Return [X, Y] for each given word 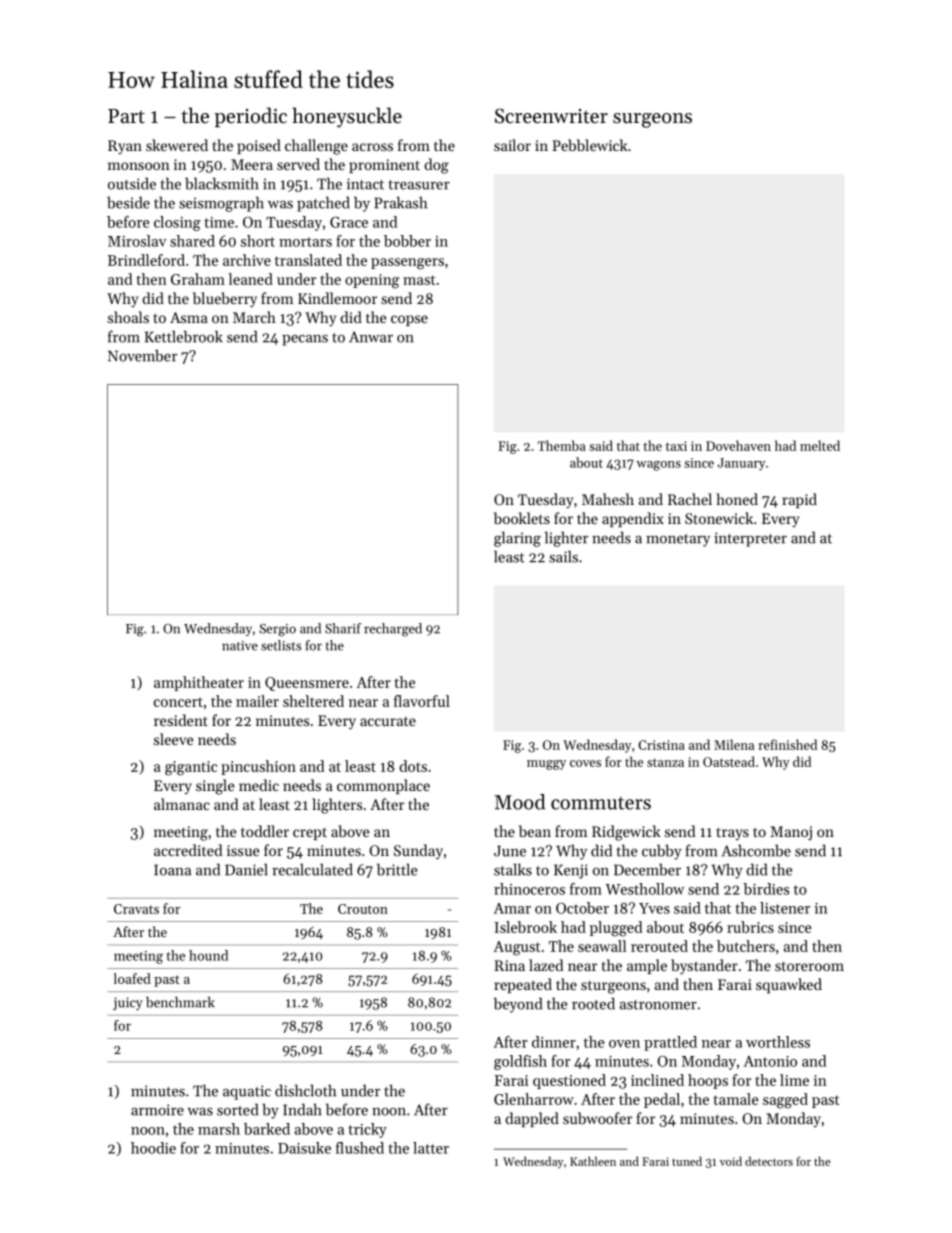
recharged [393, 630]
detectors [769, 1161]
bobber [407, 241]
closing [177, 223]
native [240, 646]
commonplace [383, 786]
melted [820, 445]
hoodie [153, 1148]
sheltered [313, 701]
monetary [678, 540]
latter [431, 1148]
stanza [665, 762]
